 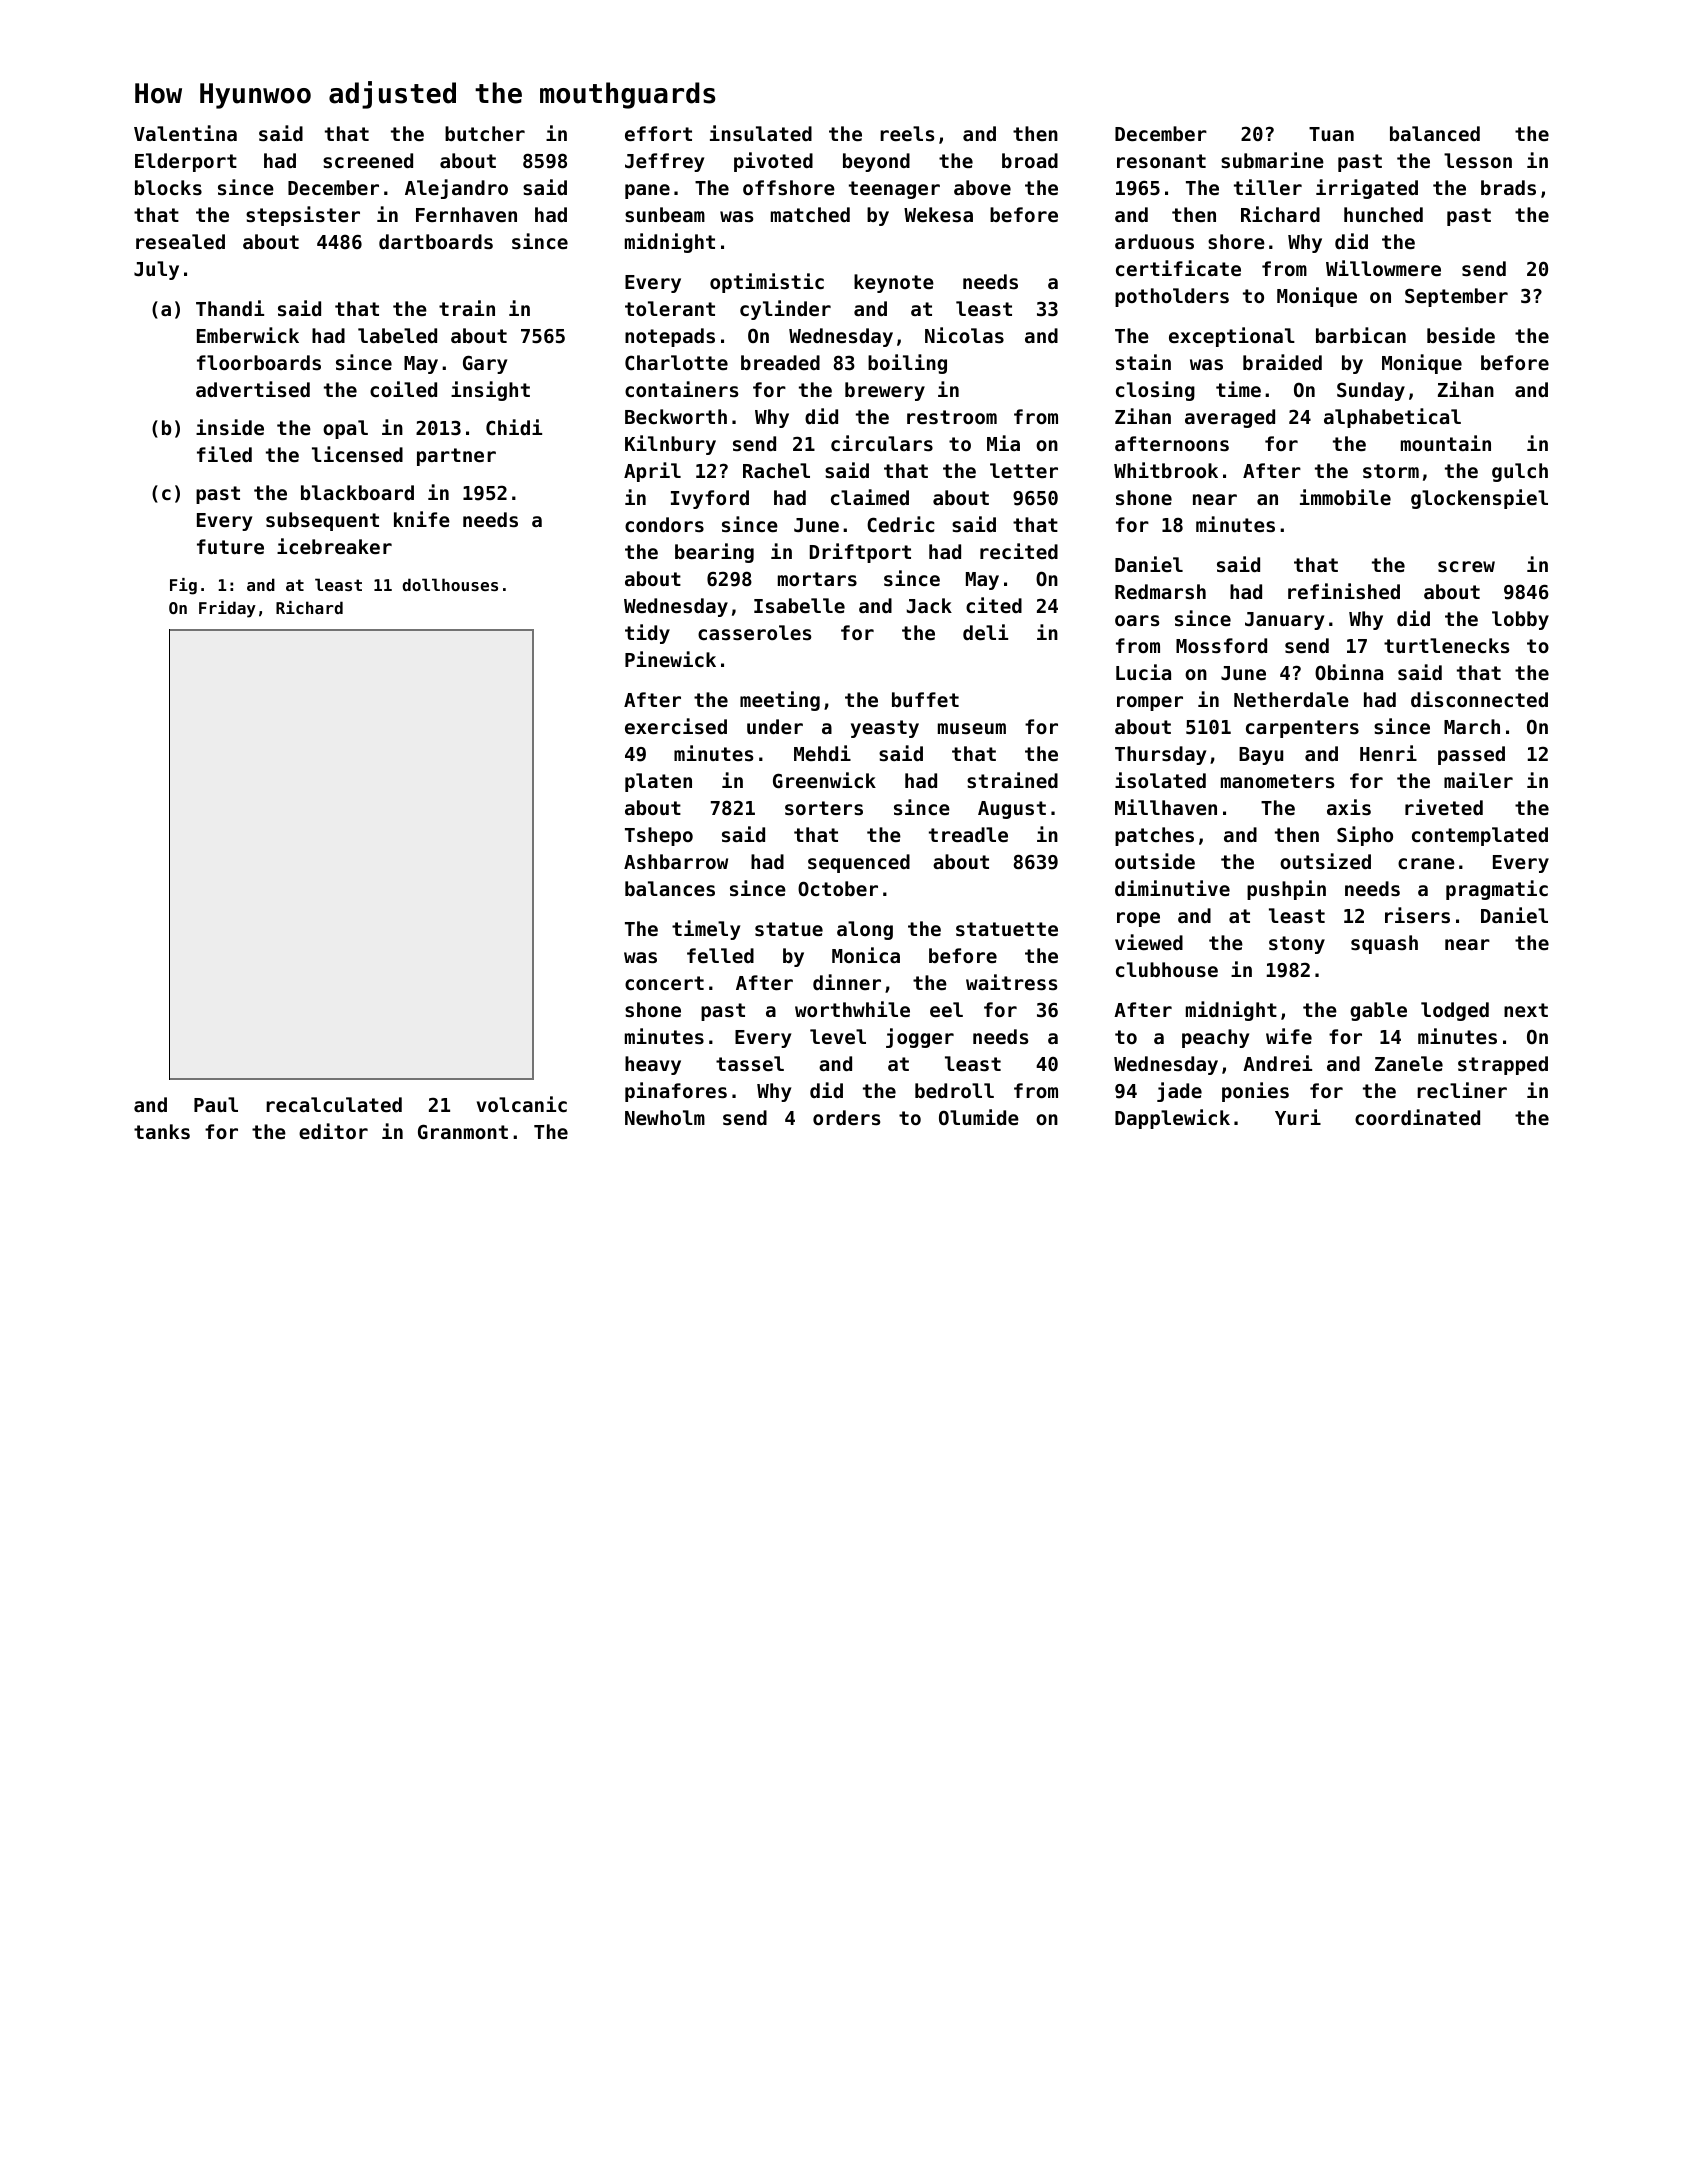 What do you see at coordinates (979, 1117) in the image?
I see `Olumide` at bounding box center [979, 1117].
